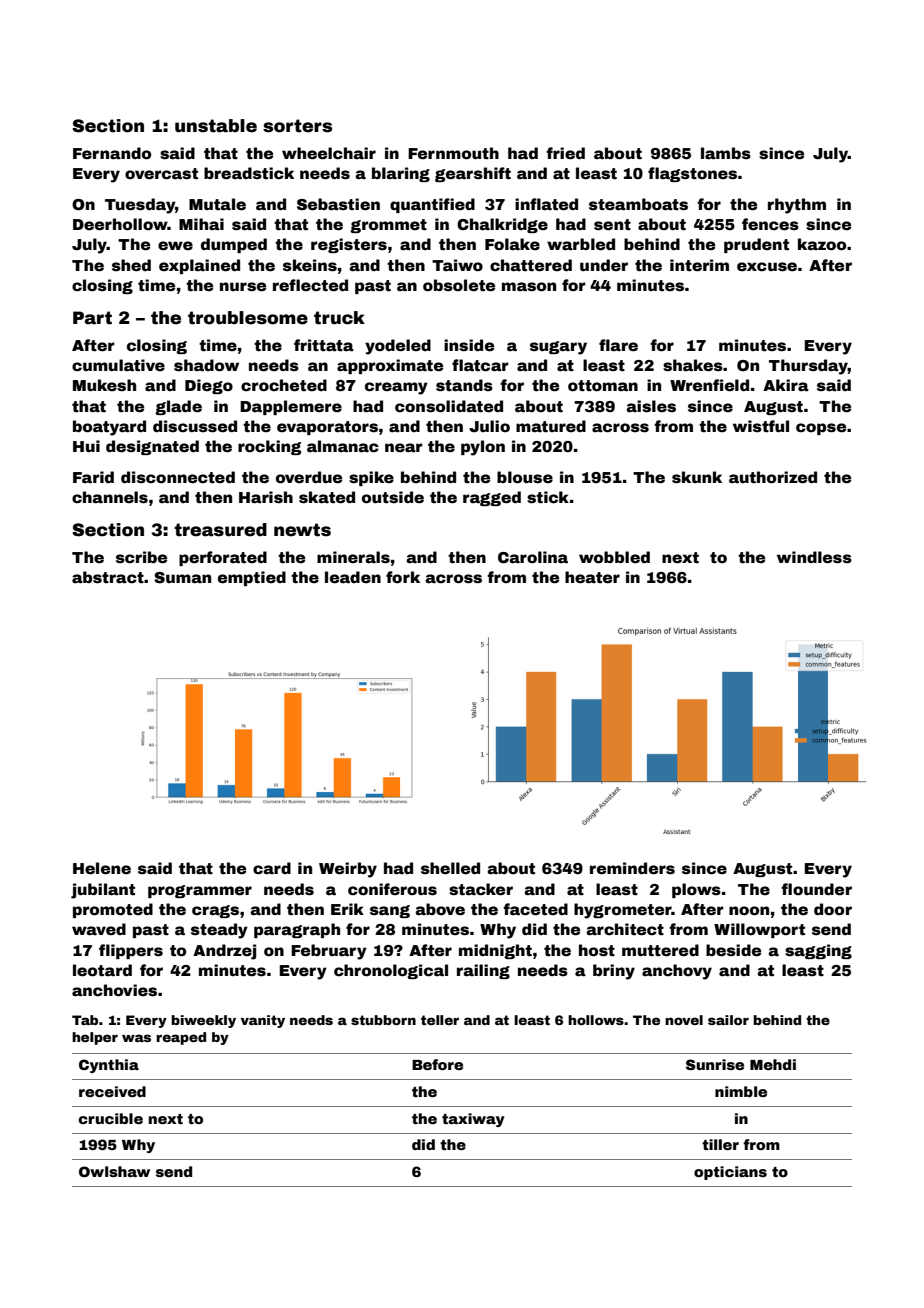 The width and height of the image is (924, 1308). I want to click on skunk, so click(697, 477).
